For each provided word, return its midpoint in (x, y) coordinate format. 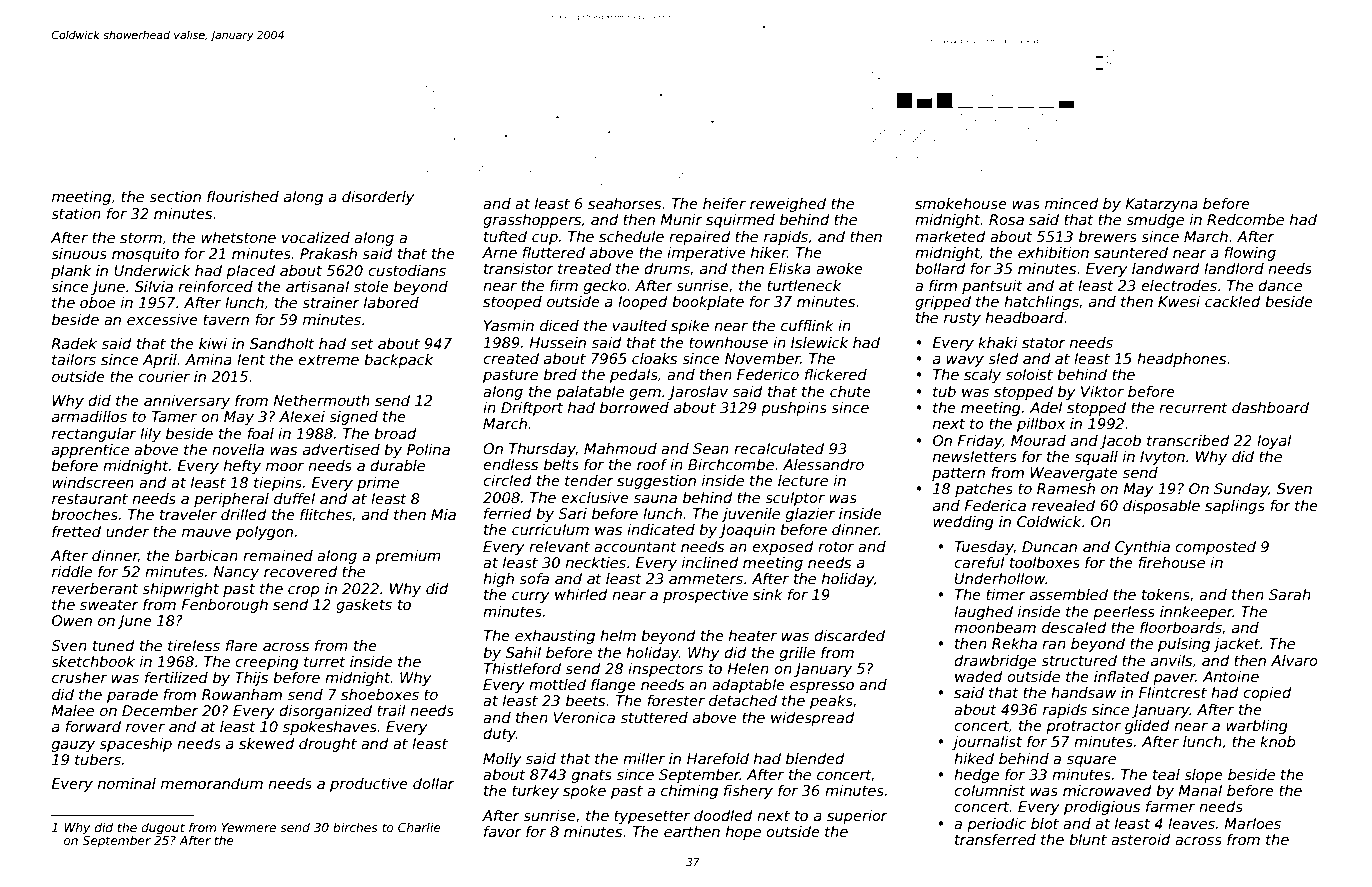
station (76, 213)
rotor (836, 547)
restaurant (90, 499)
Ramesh (1066, 488)
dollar (434, 783)
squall (1096, 458)
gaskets (364, 606)
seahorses (624, 203)
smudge (1155, 221)
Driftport (532, 409)
